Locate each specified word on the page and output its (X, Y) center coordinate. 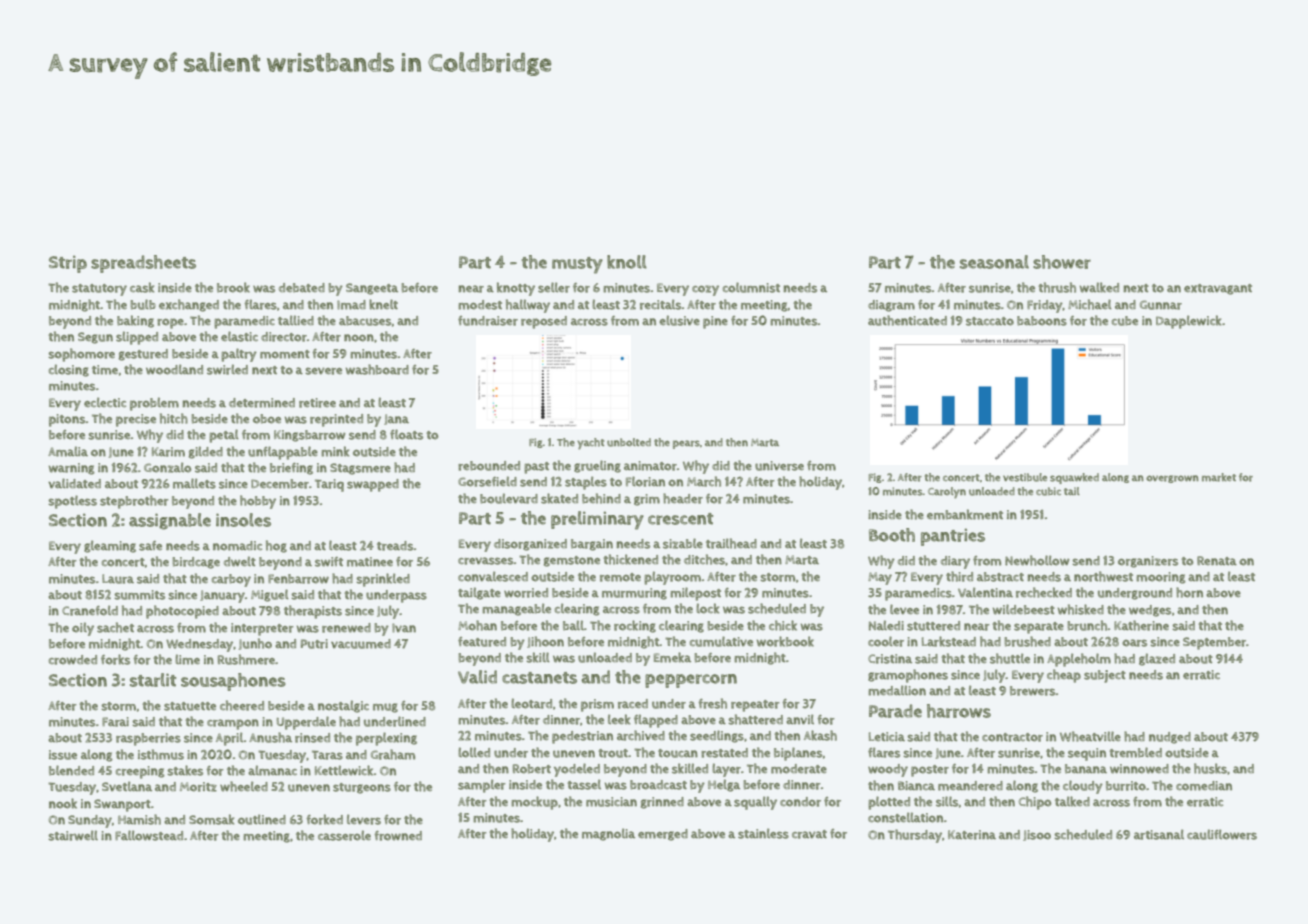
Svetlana (127, 786)
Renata (1217, 561)
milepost (695, 594)
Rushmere (246, 659)
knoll (627, 262)
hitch (174, 418)
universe (779, 466)
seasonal (994, 262)
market (1219, 477)
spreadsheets (143, 264)
